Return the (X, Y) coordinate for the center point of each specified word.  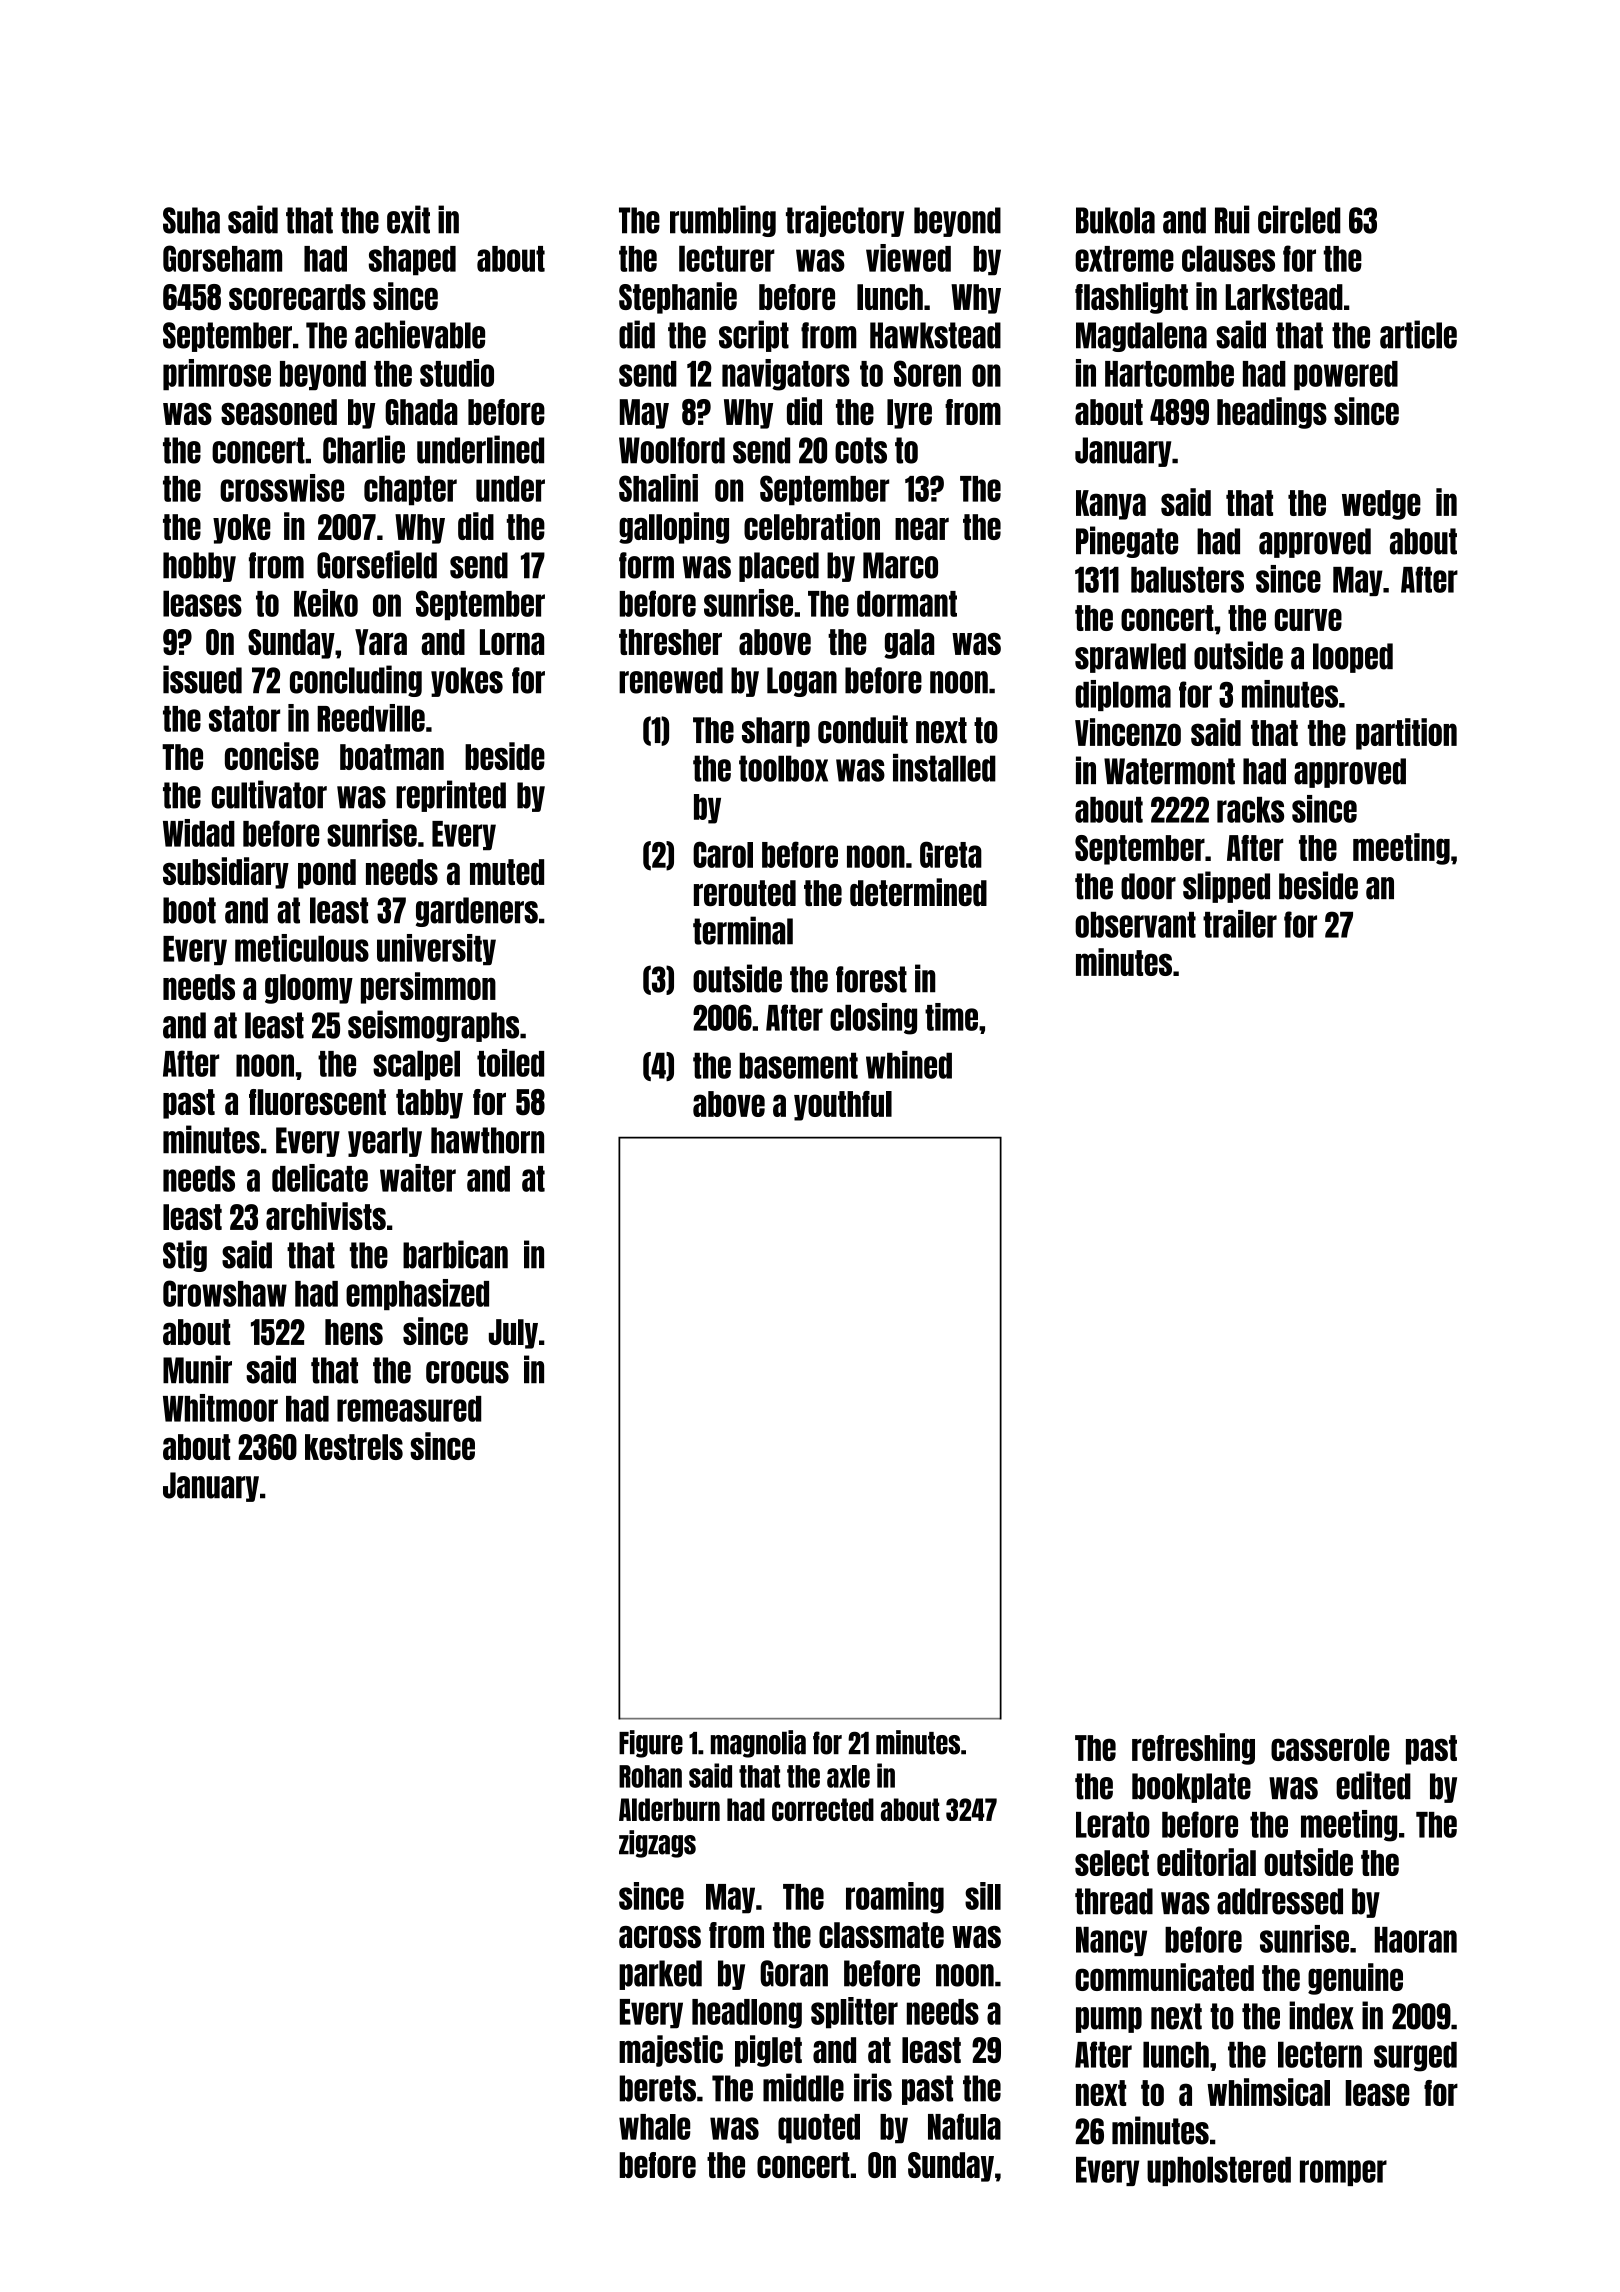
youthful (843, 1106)
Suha (191, 220)
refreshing (1193, 1749)
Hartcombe (1169, 374)
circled (1299, 219)
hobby (199, 567)
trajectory (845, 221)
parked (660, 1975)
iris (873, 2087)
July (513, 1334)
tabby (429, 1104)
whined (909, 1065)
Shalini (658, 488)
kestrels (354, 1447)
